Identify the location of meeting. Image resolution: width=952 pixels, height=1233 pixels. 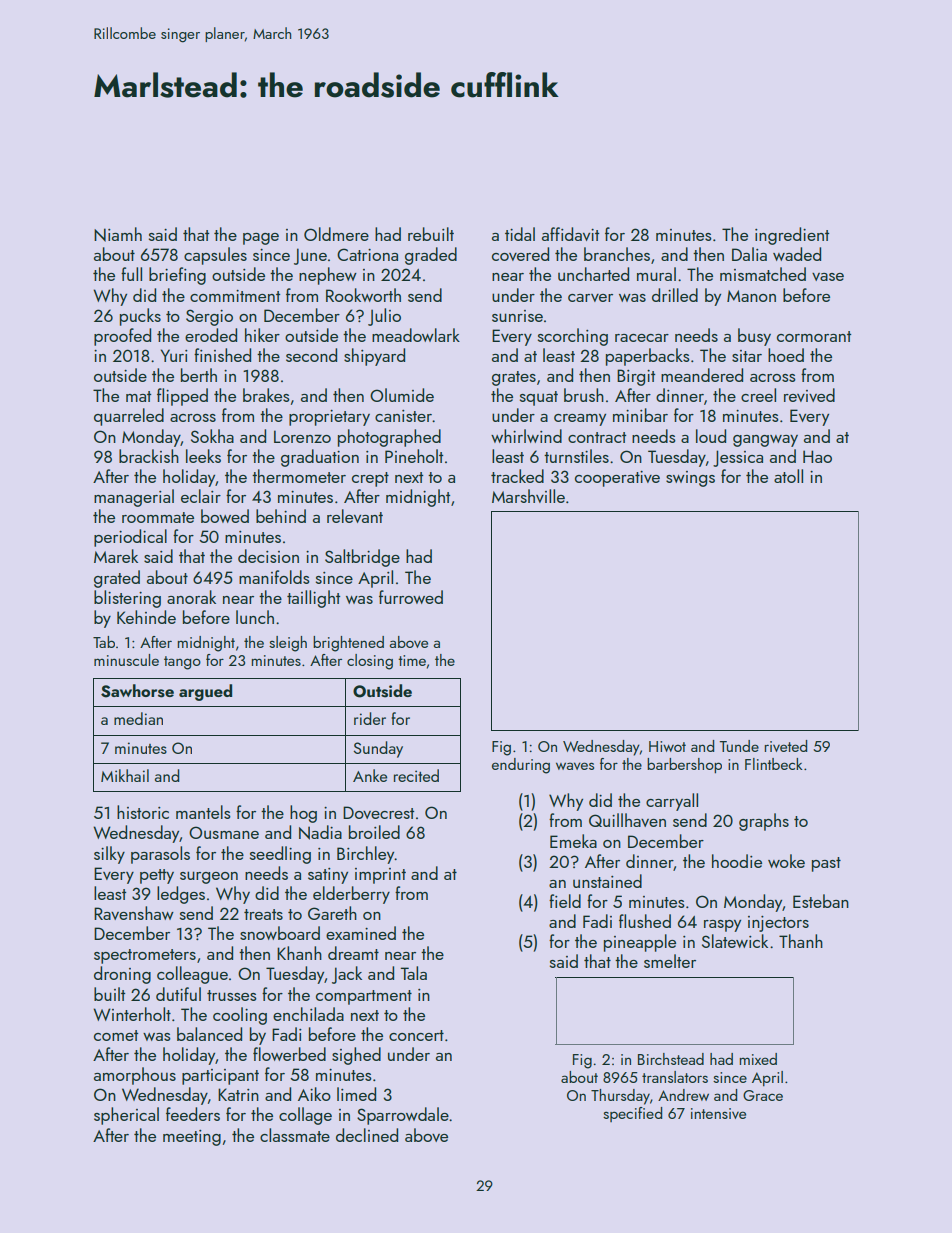
(192, 1138).
